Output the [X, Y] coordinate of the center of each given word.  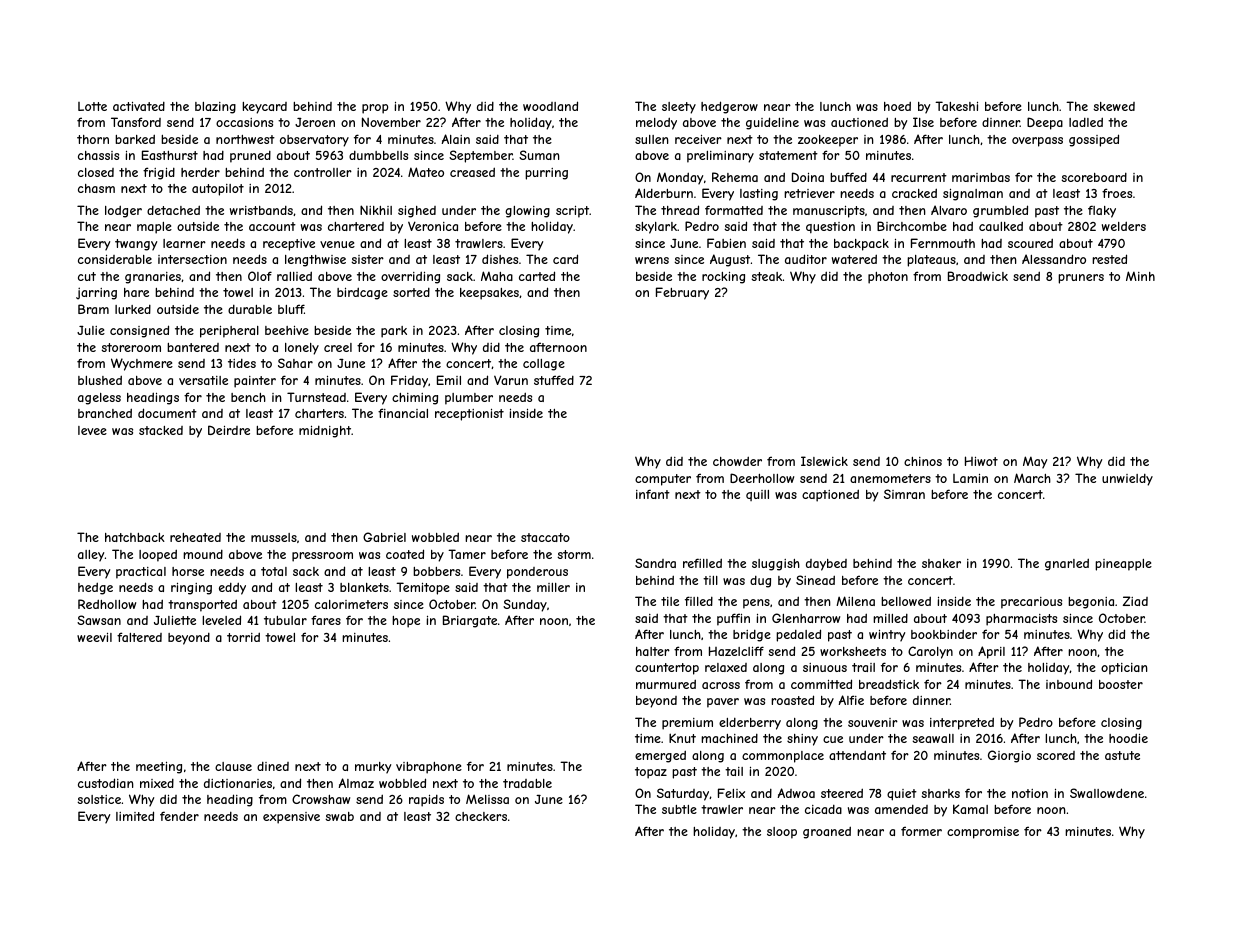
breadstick [889, 684]
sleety [679, 108]
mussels [274, 537]
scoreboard [1094, 177]
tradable [527, 783]
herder [200, 172]
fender [179, 816]
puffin [733, 619]
